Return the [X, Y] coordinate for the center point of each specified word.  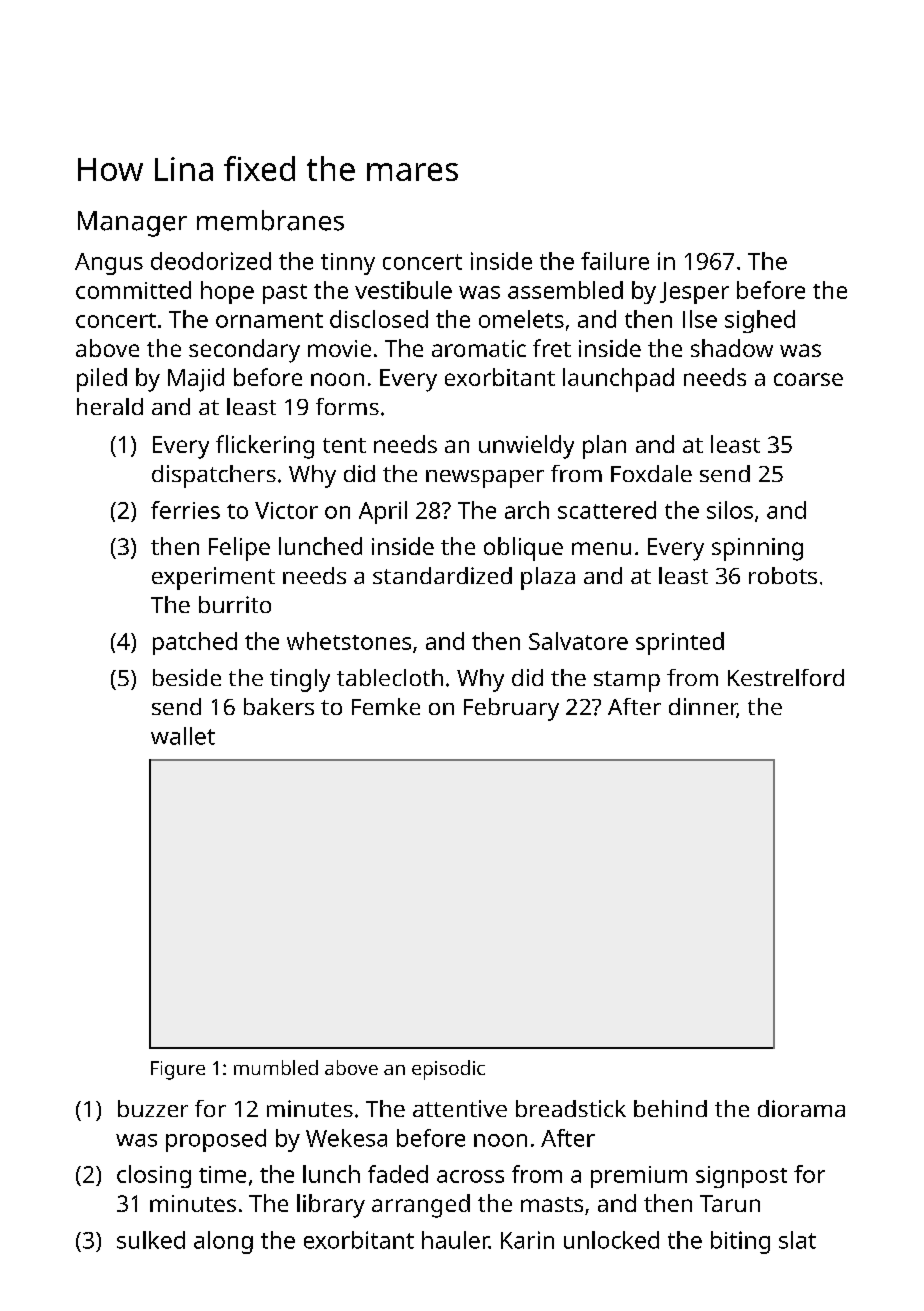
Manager [132, 224]
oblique [523, 549]
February [511, 709]
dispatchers [214, 476]
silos [730, 510]
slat [797, 1240]
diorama [801, 1108]
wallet [183, 736]
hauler [455, 1240]
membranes [270, 220]
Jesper [694, 293]
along [223, 1242]
